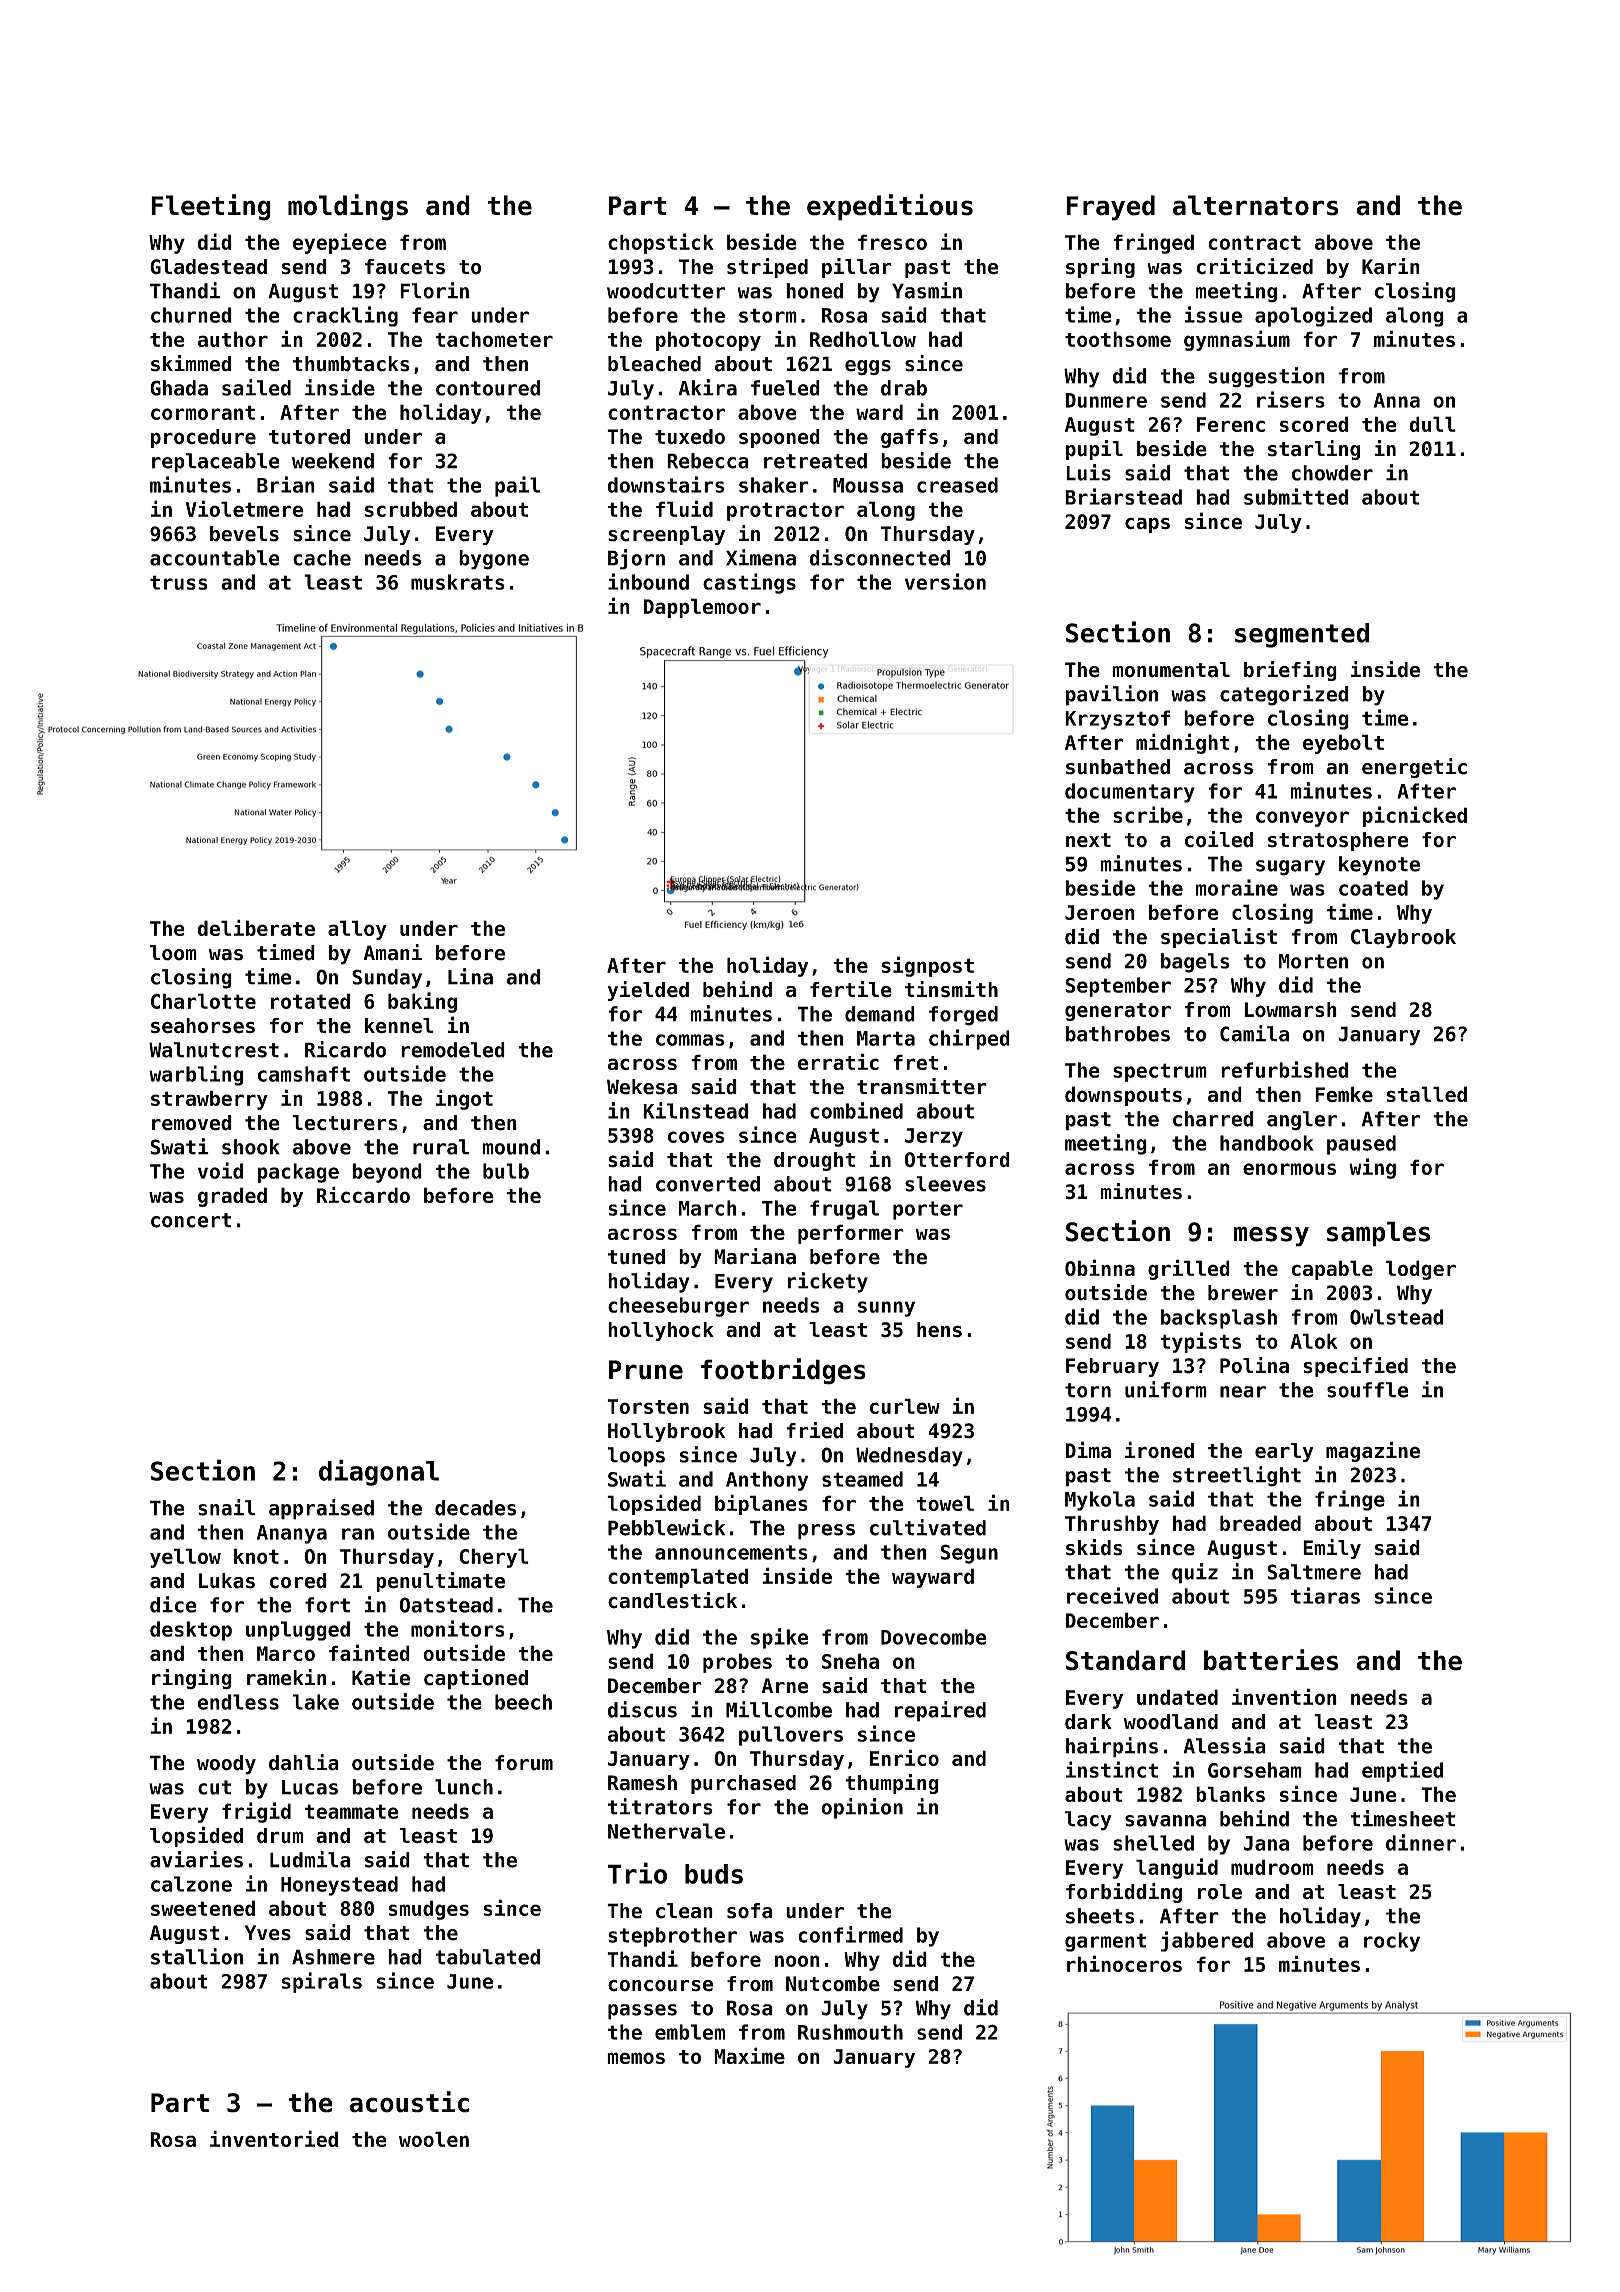  I want to click on Ashmere, so click(333, 1957).
